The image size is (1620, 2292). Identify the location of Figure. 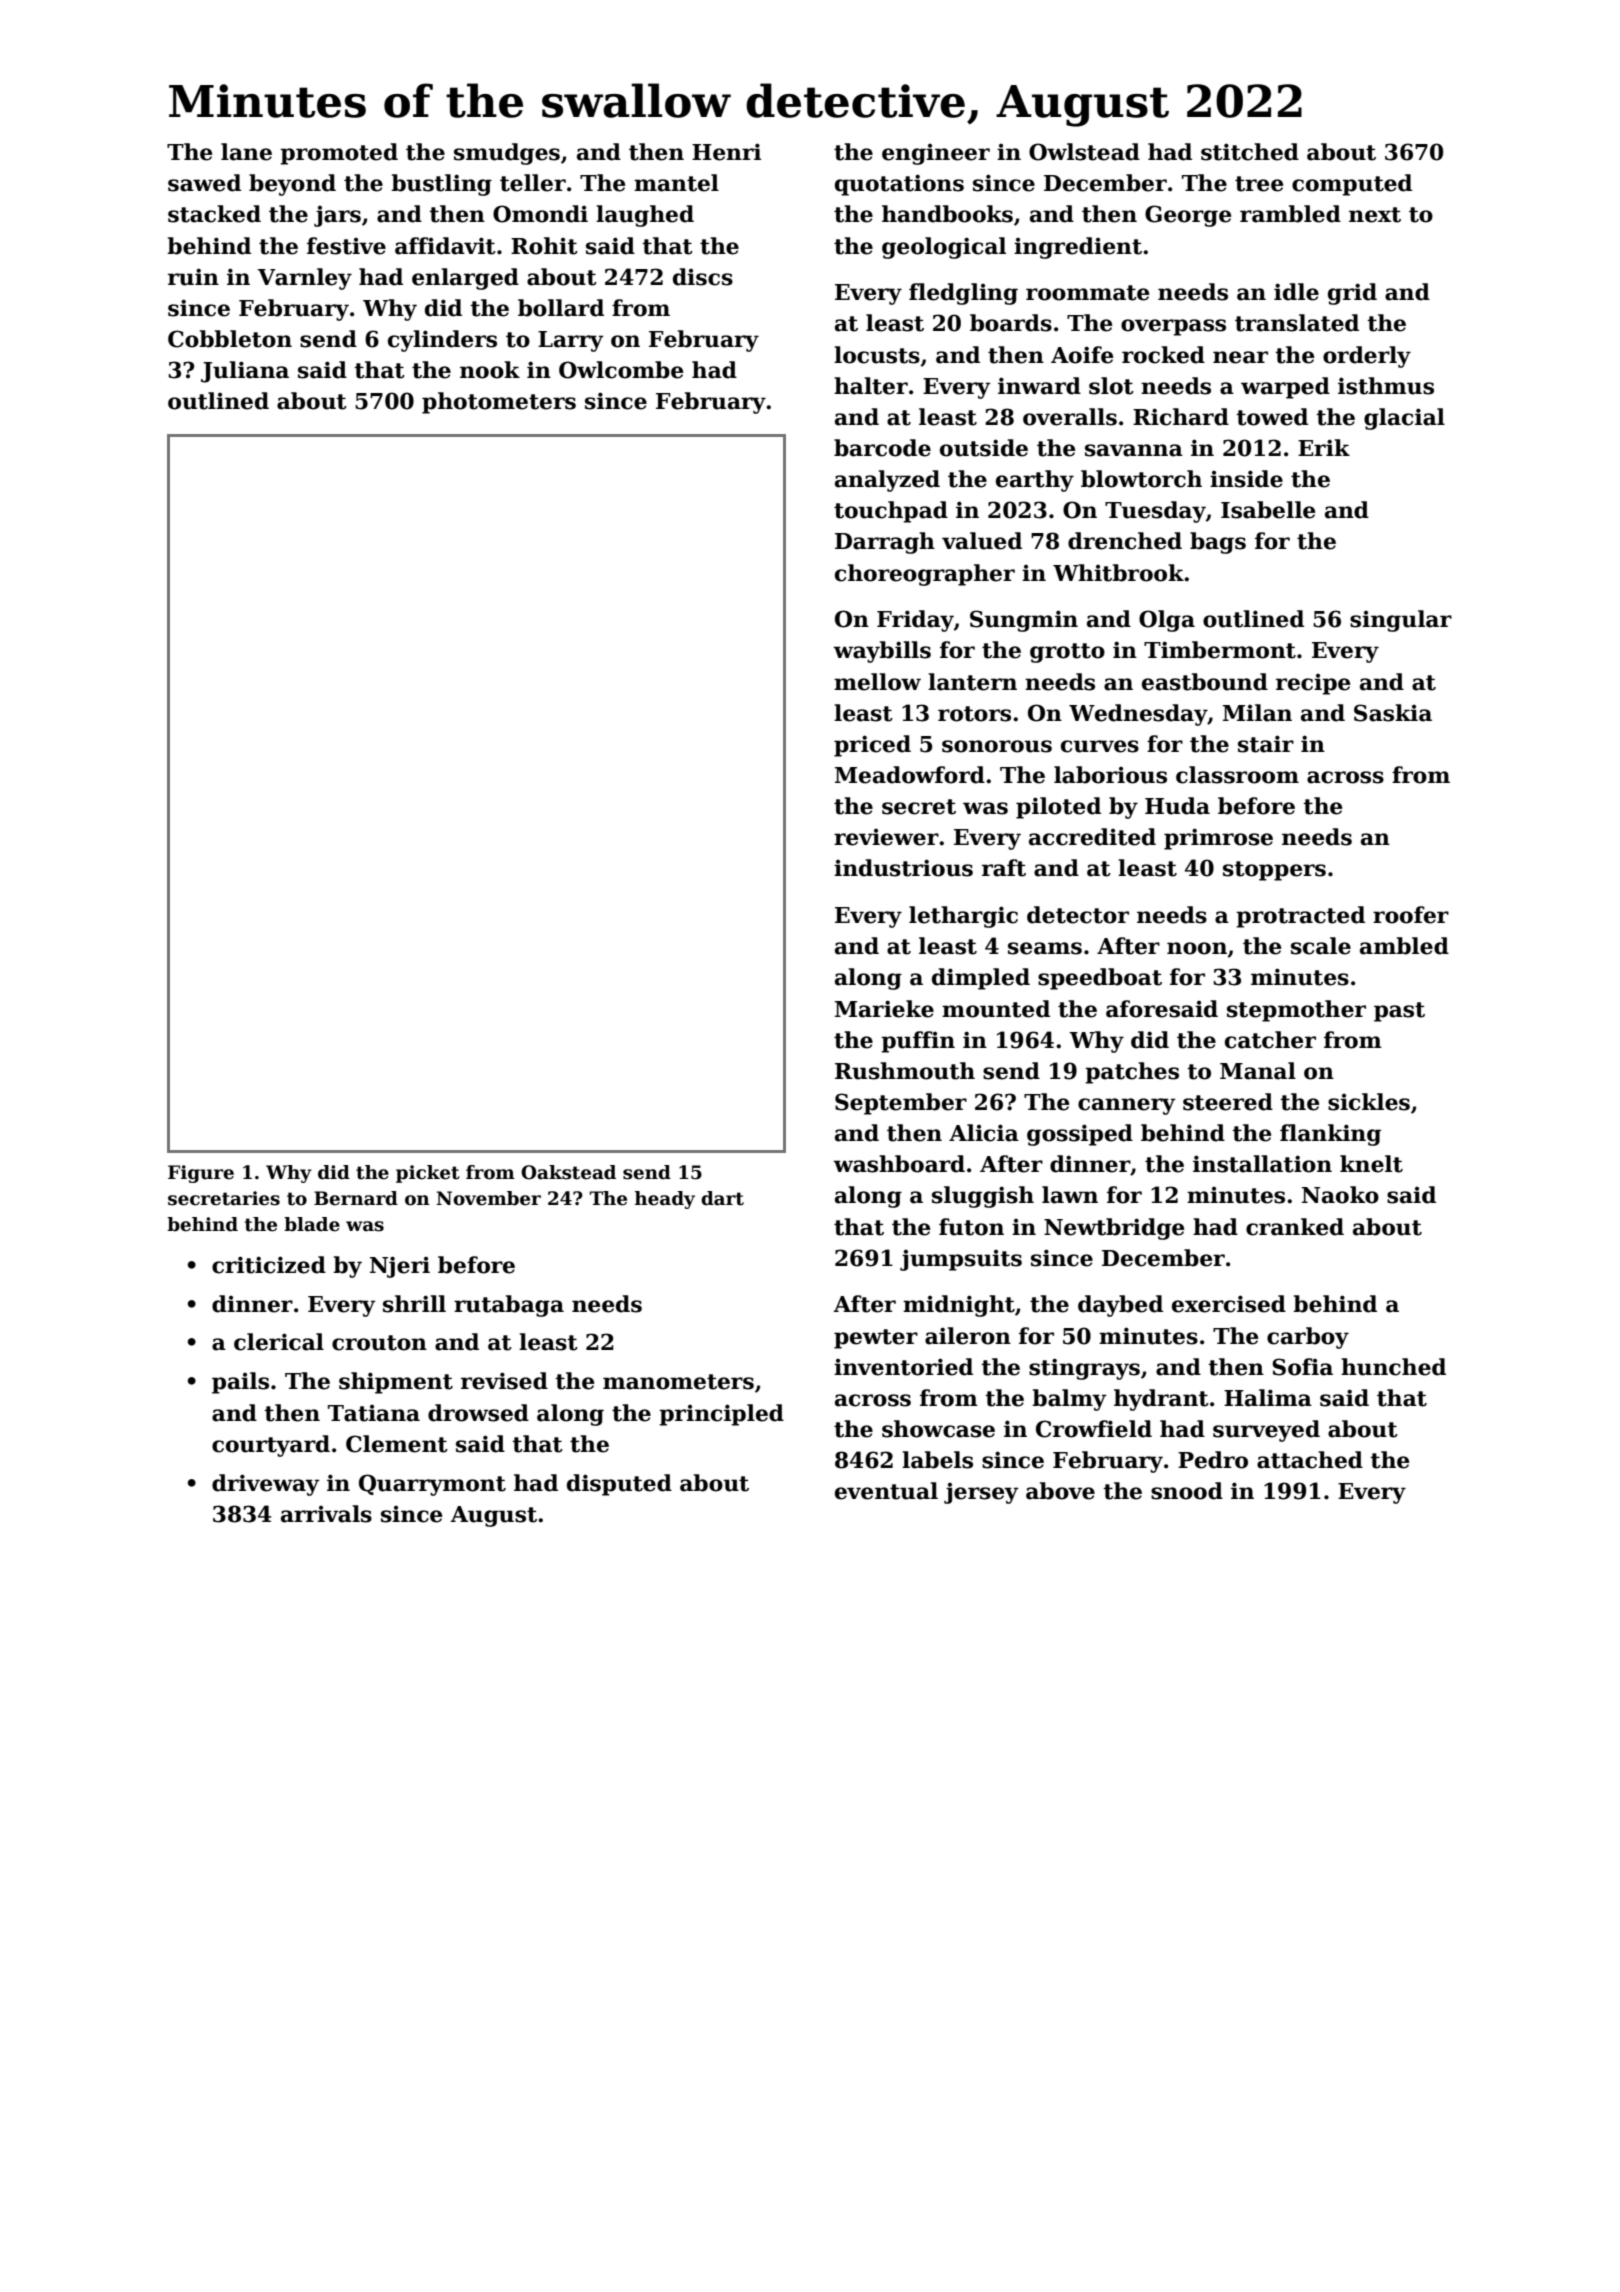
(201, 1174).
